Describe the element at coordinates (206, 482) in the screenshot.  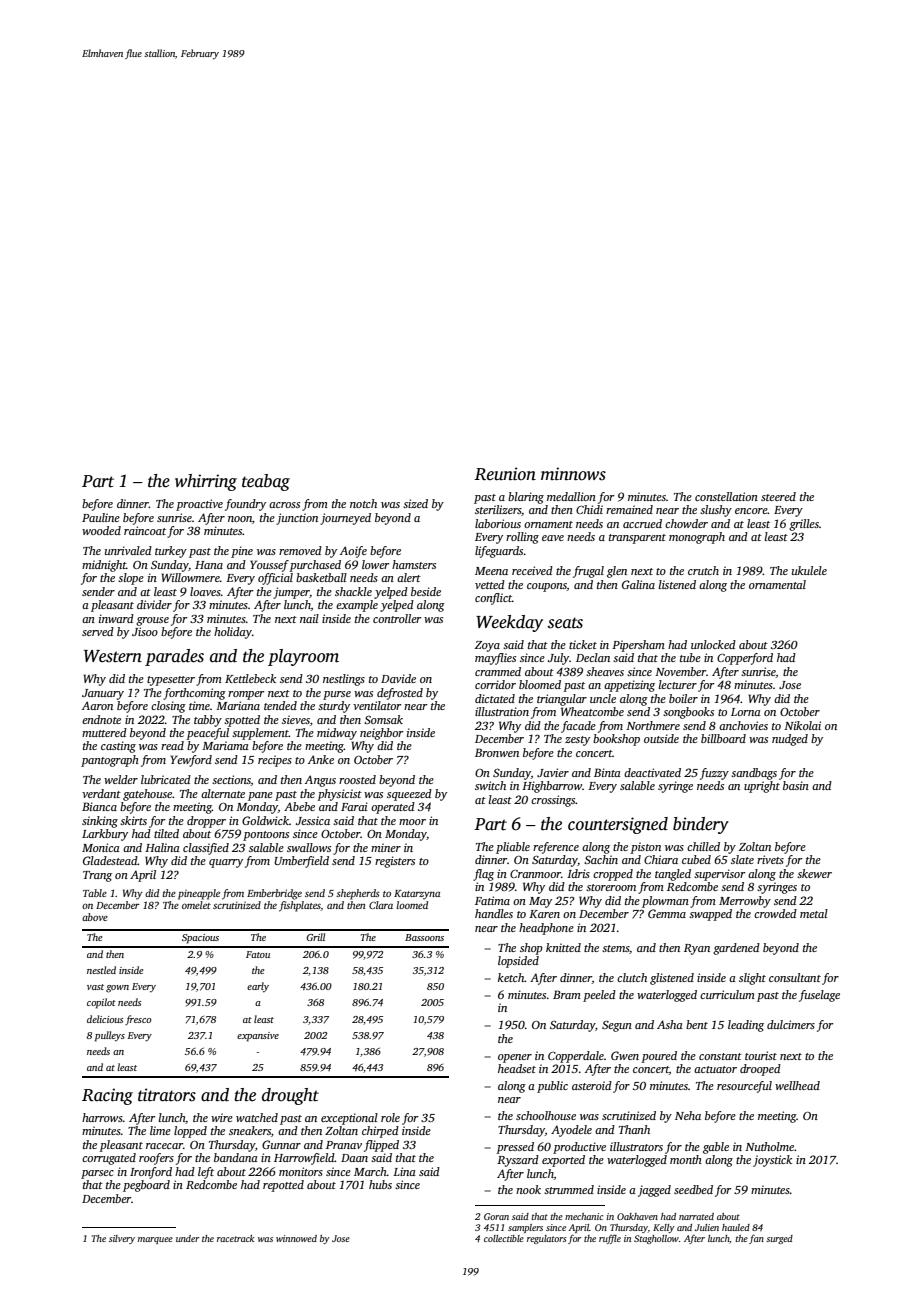
I see `whirring` at that location.
